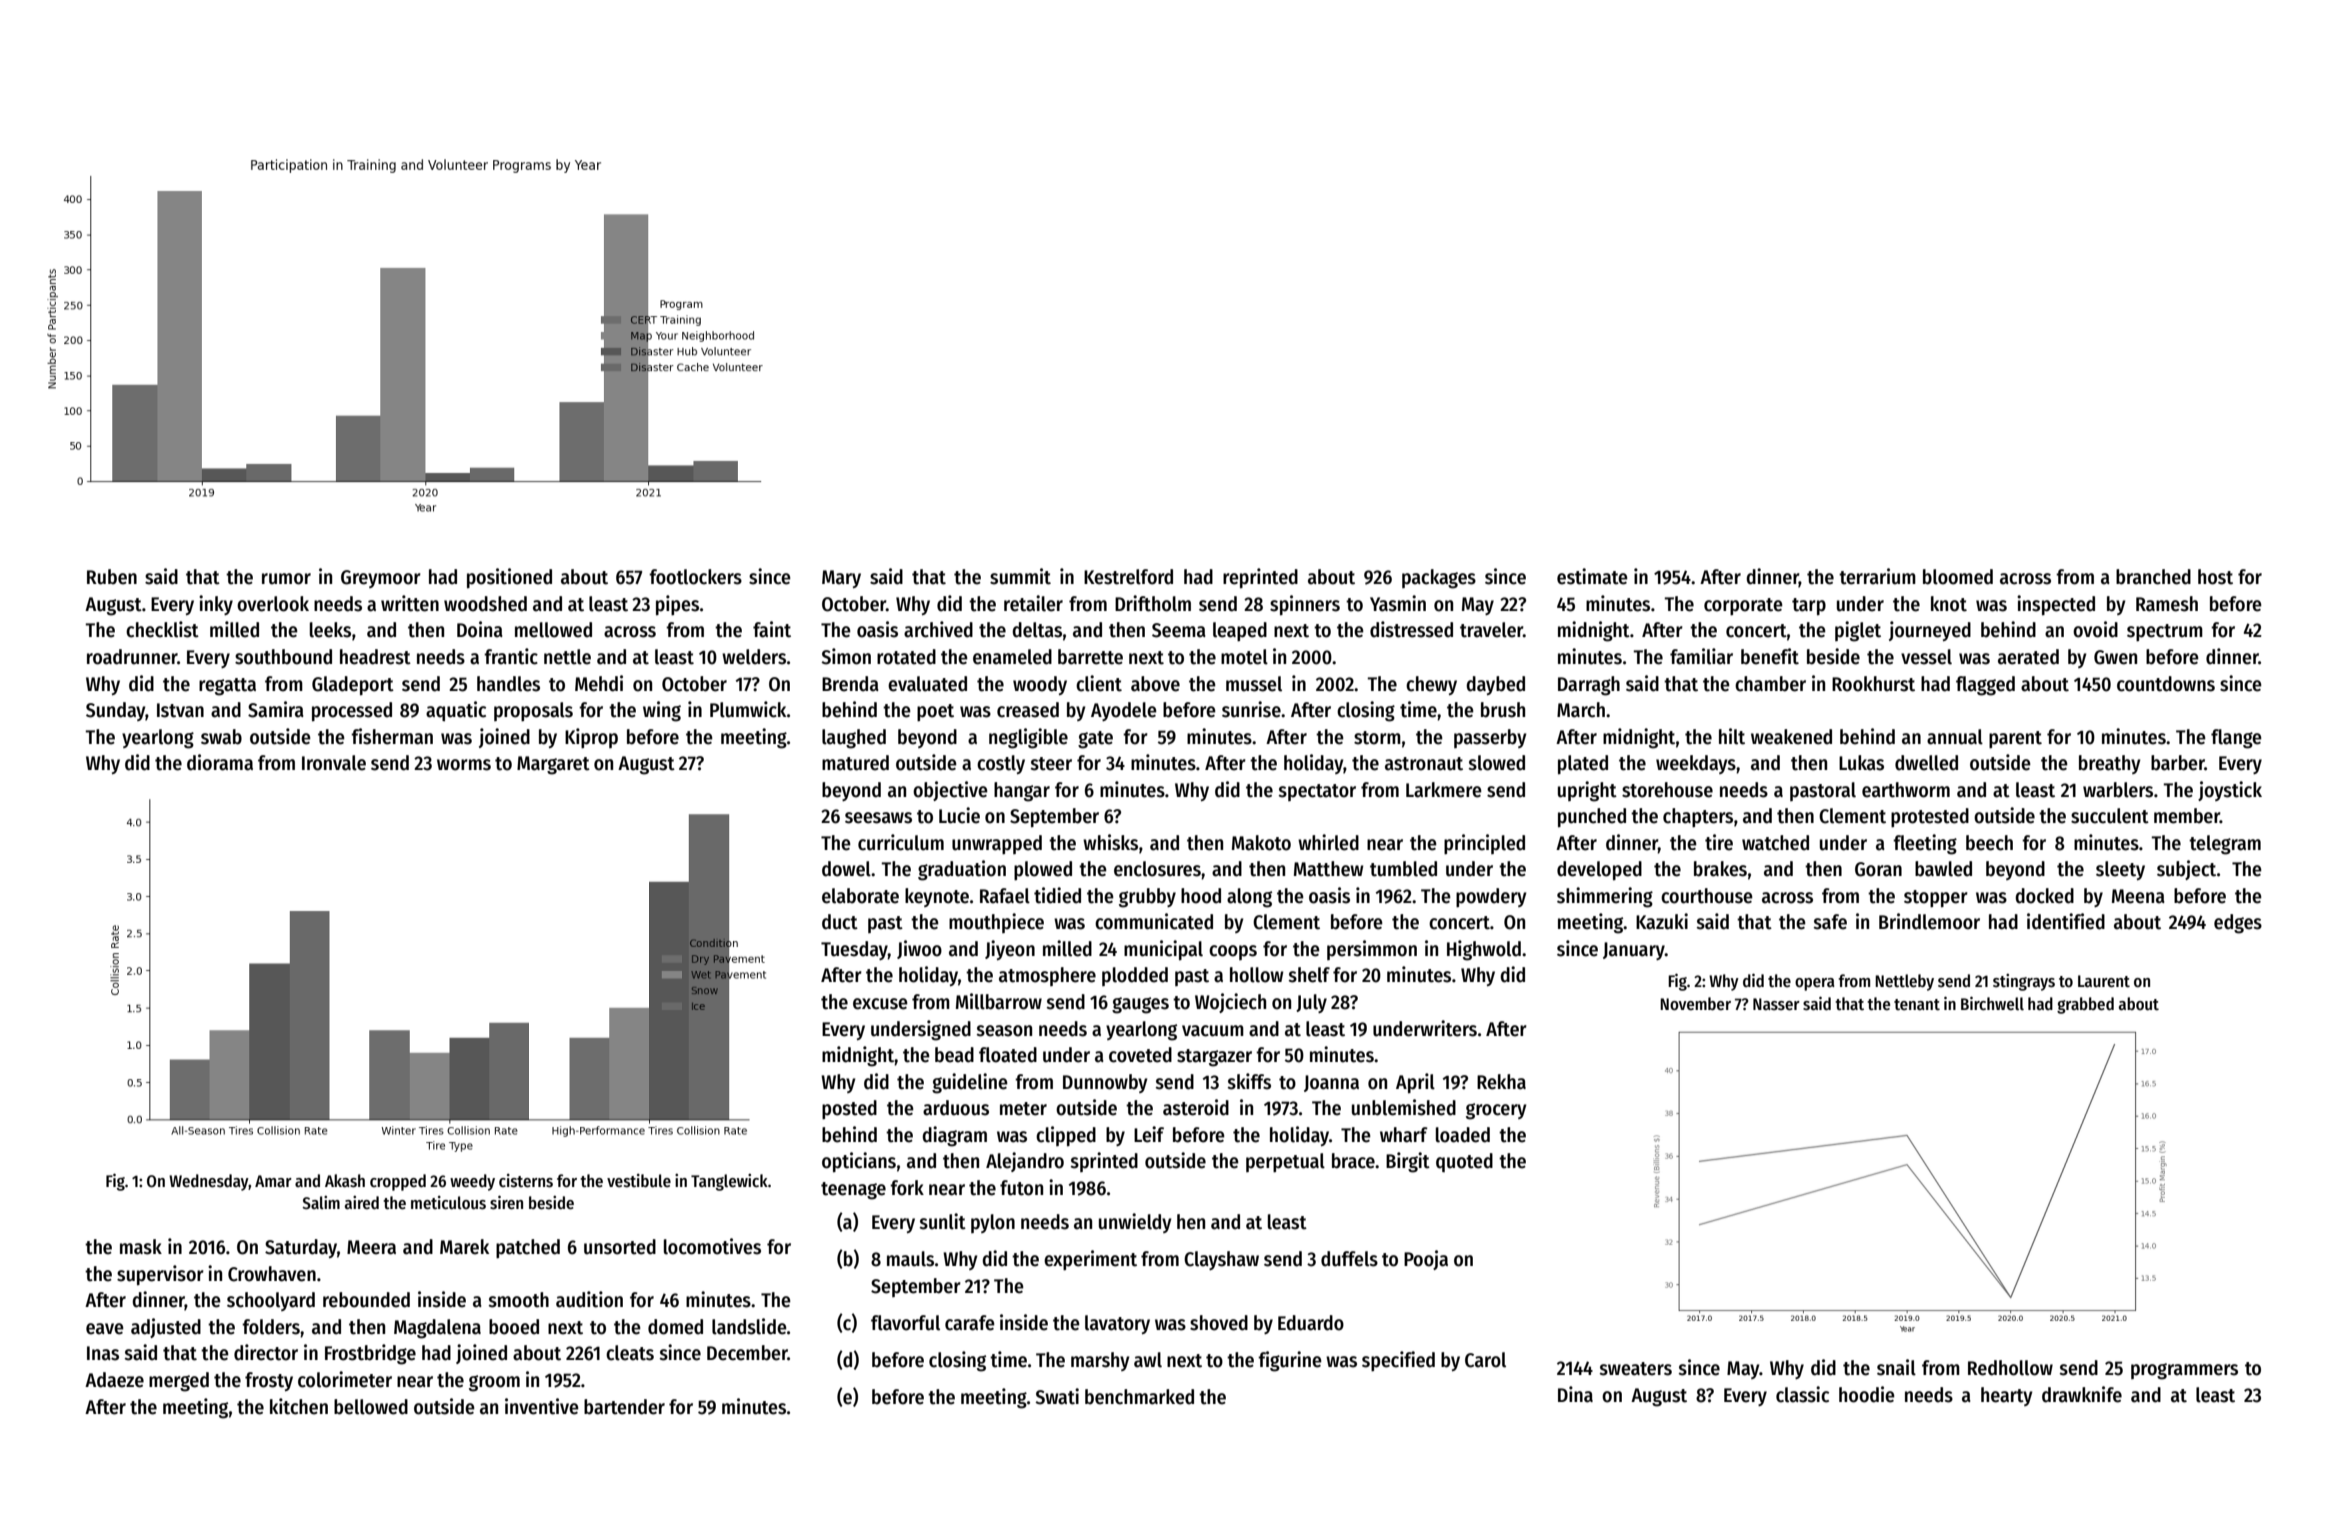 The width and height of the document is (2348, 1519). Describe the element at coordinates (511, 656) in the document. I see `frantic` at that location.
